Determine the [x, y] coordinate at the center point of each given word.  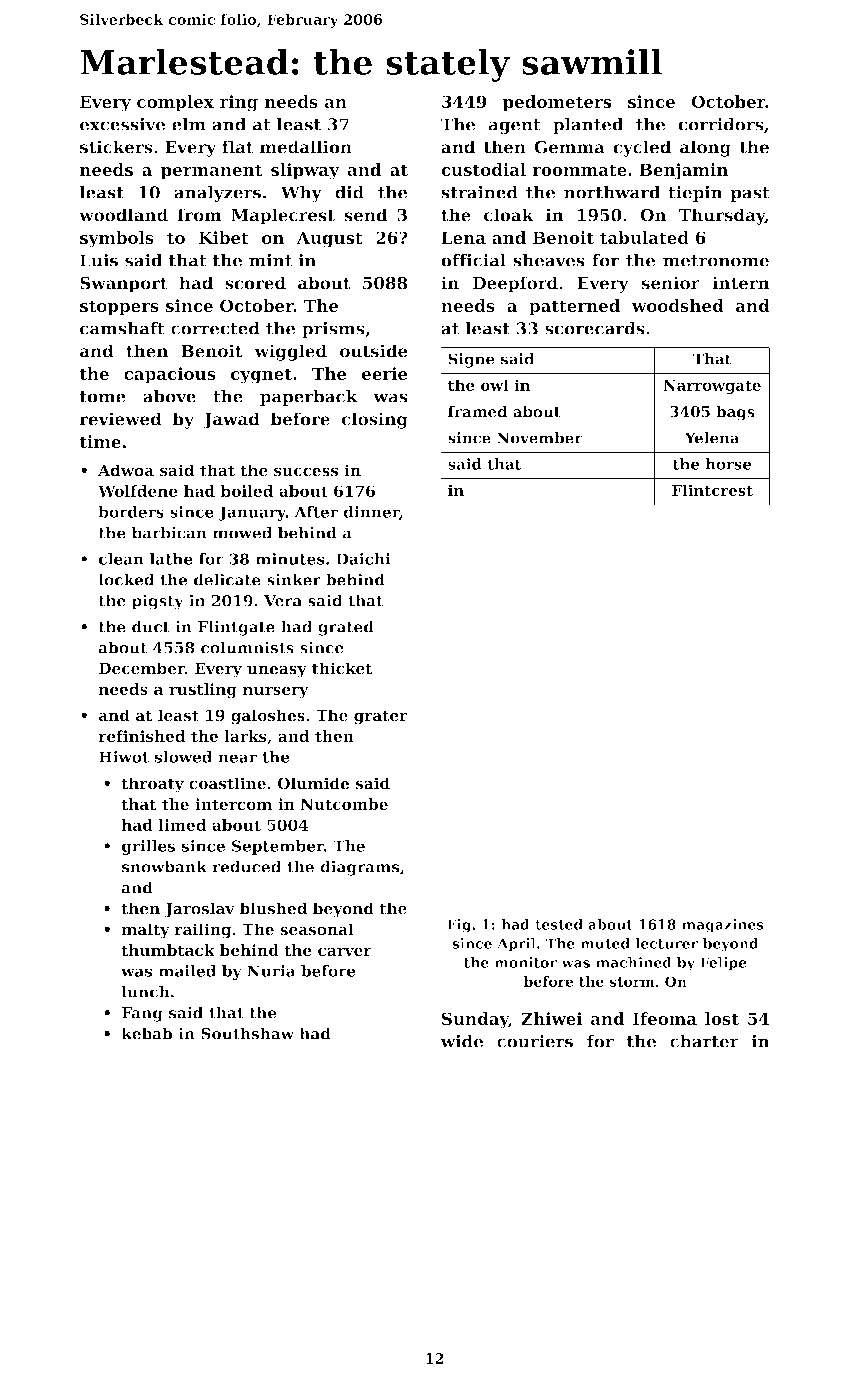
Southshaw [247, 1033]
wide [461, 1041]
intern [741, 283]
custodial [483, 169]
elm [189, 124]
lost [722, 1018]
